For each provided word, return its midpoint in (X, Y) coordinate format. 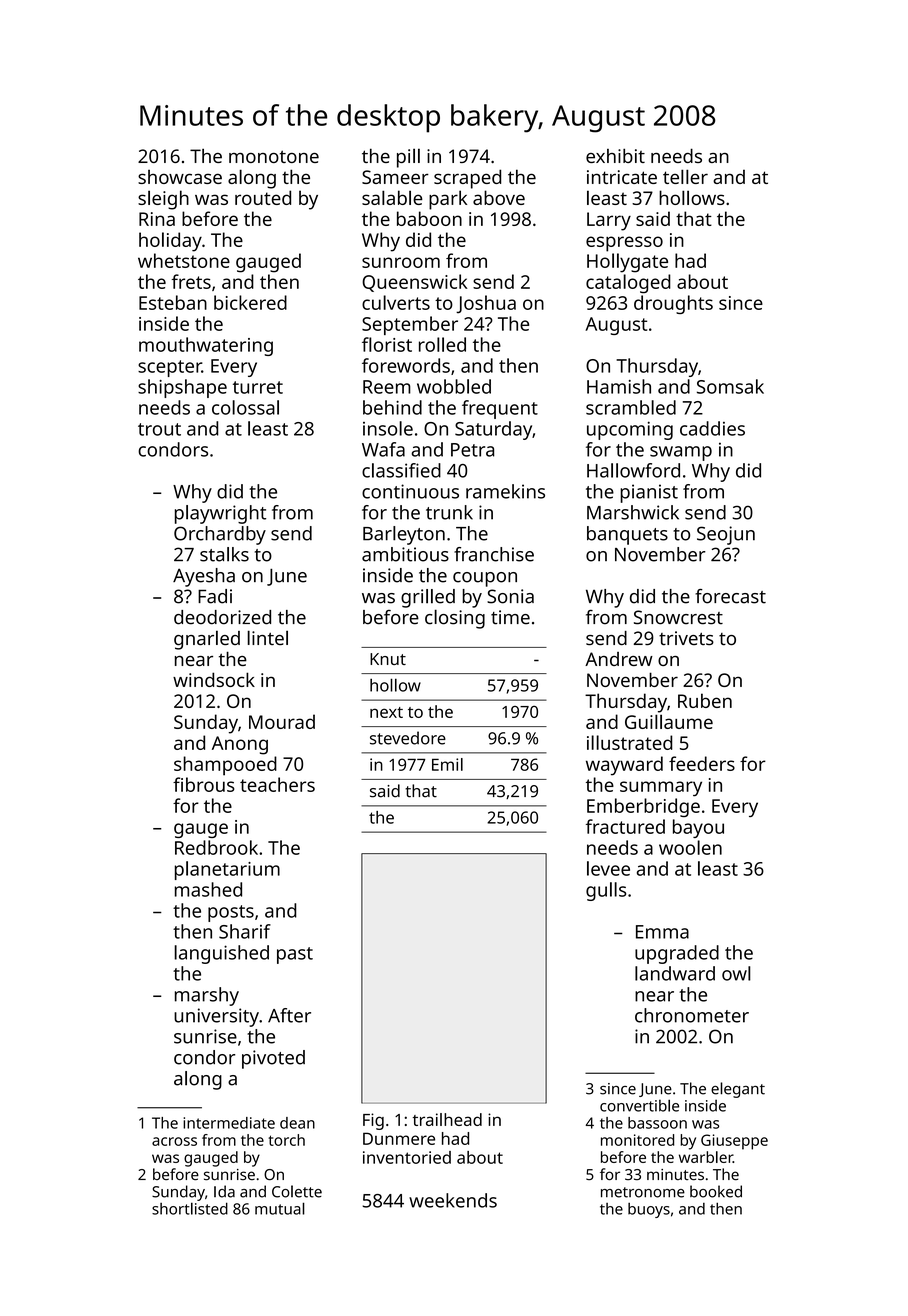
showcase (180, 177)
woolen (690, 847)
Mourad (282, 721)
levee (608, 868)
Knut (388, 659)
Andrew (619, 659)
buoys (649, 1210)
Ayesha (204, 577)
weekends (453, 1200)
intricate (622, 177)
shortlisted (190, 1208)
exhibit (615, 156)
